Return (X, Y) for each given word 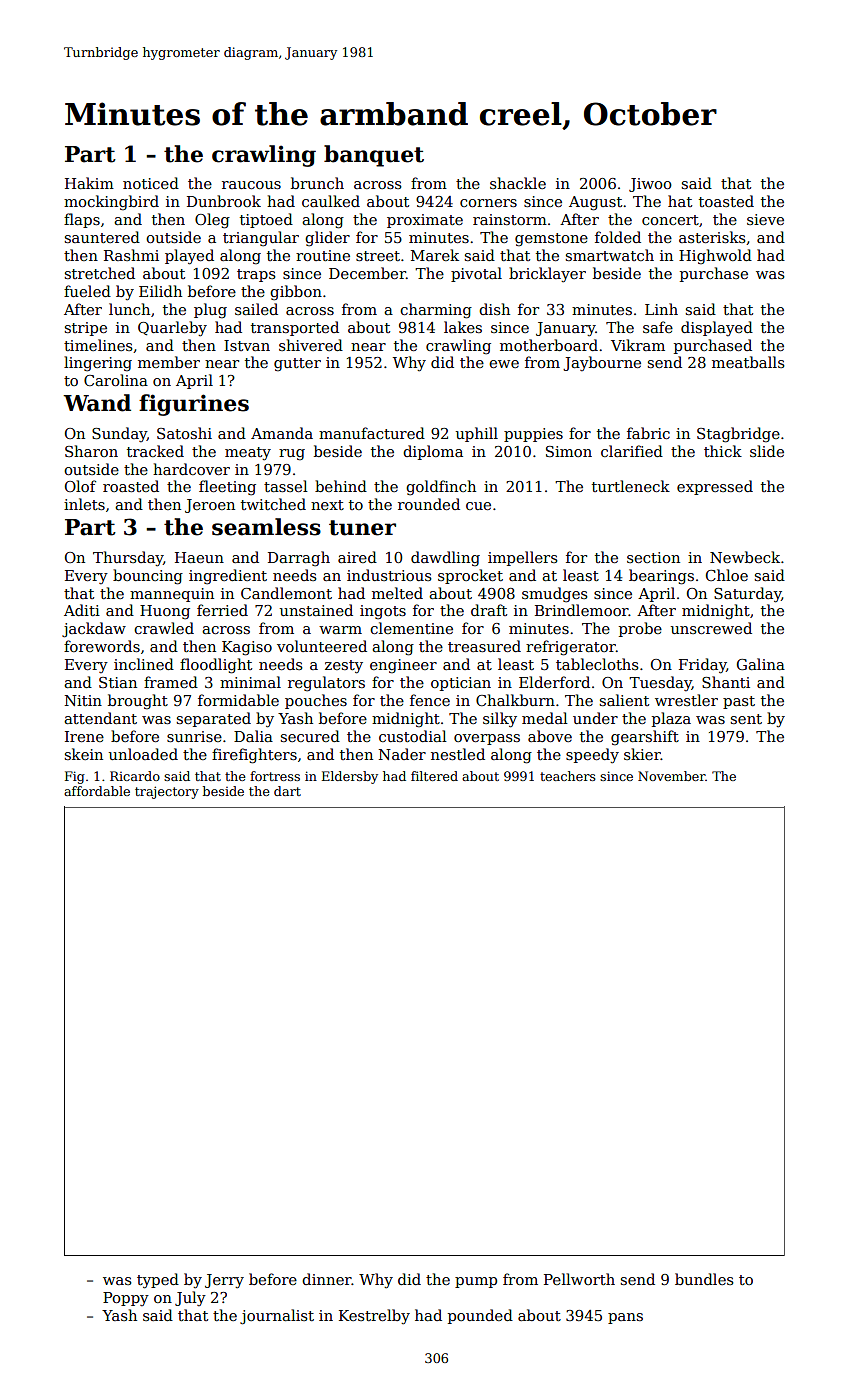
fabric (648, 433)
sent (746, 719)
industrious (389, 575)
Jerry (224, 1281)
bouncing (148, 577)
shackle (518, 183)
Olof (80, 486)
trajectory (167, 792)
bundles (704, 1279)
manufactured (372, 433)
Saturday (748, 595)
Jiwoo (650, 185)
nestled (458, 754)
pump (476, 1282)
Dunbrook (224, 201)
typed (158, 1281)
